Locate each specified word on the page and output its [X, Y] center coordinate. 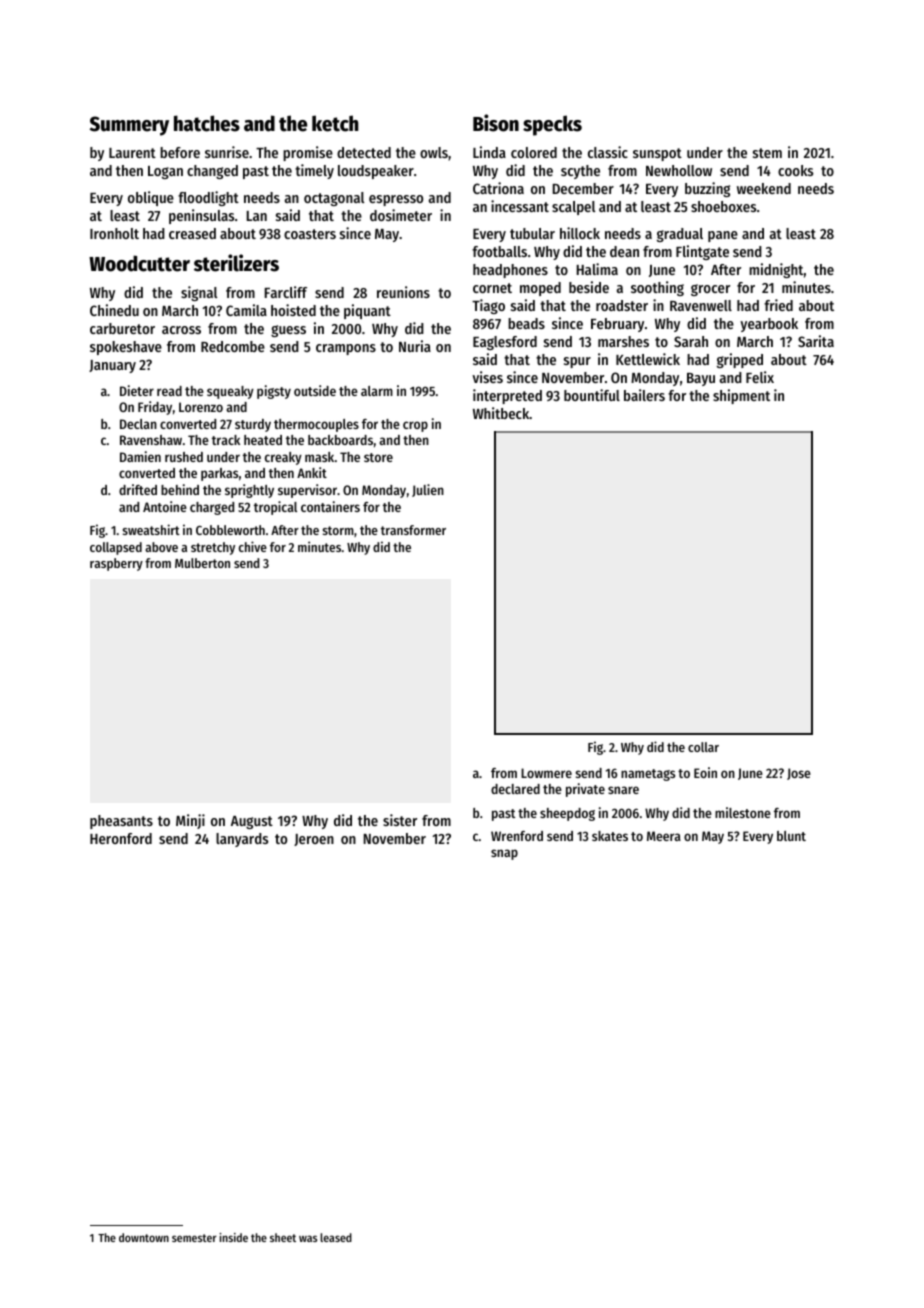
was [308, 1238]
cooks [795, 170]
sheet [283, 1237]
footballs [499, 251]
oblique [151, 198]
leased [336, 1237]
